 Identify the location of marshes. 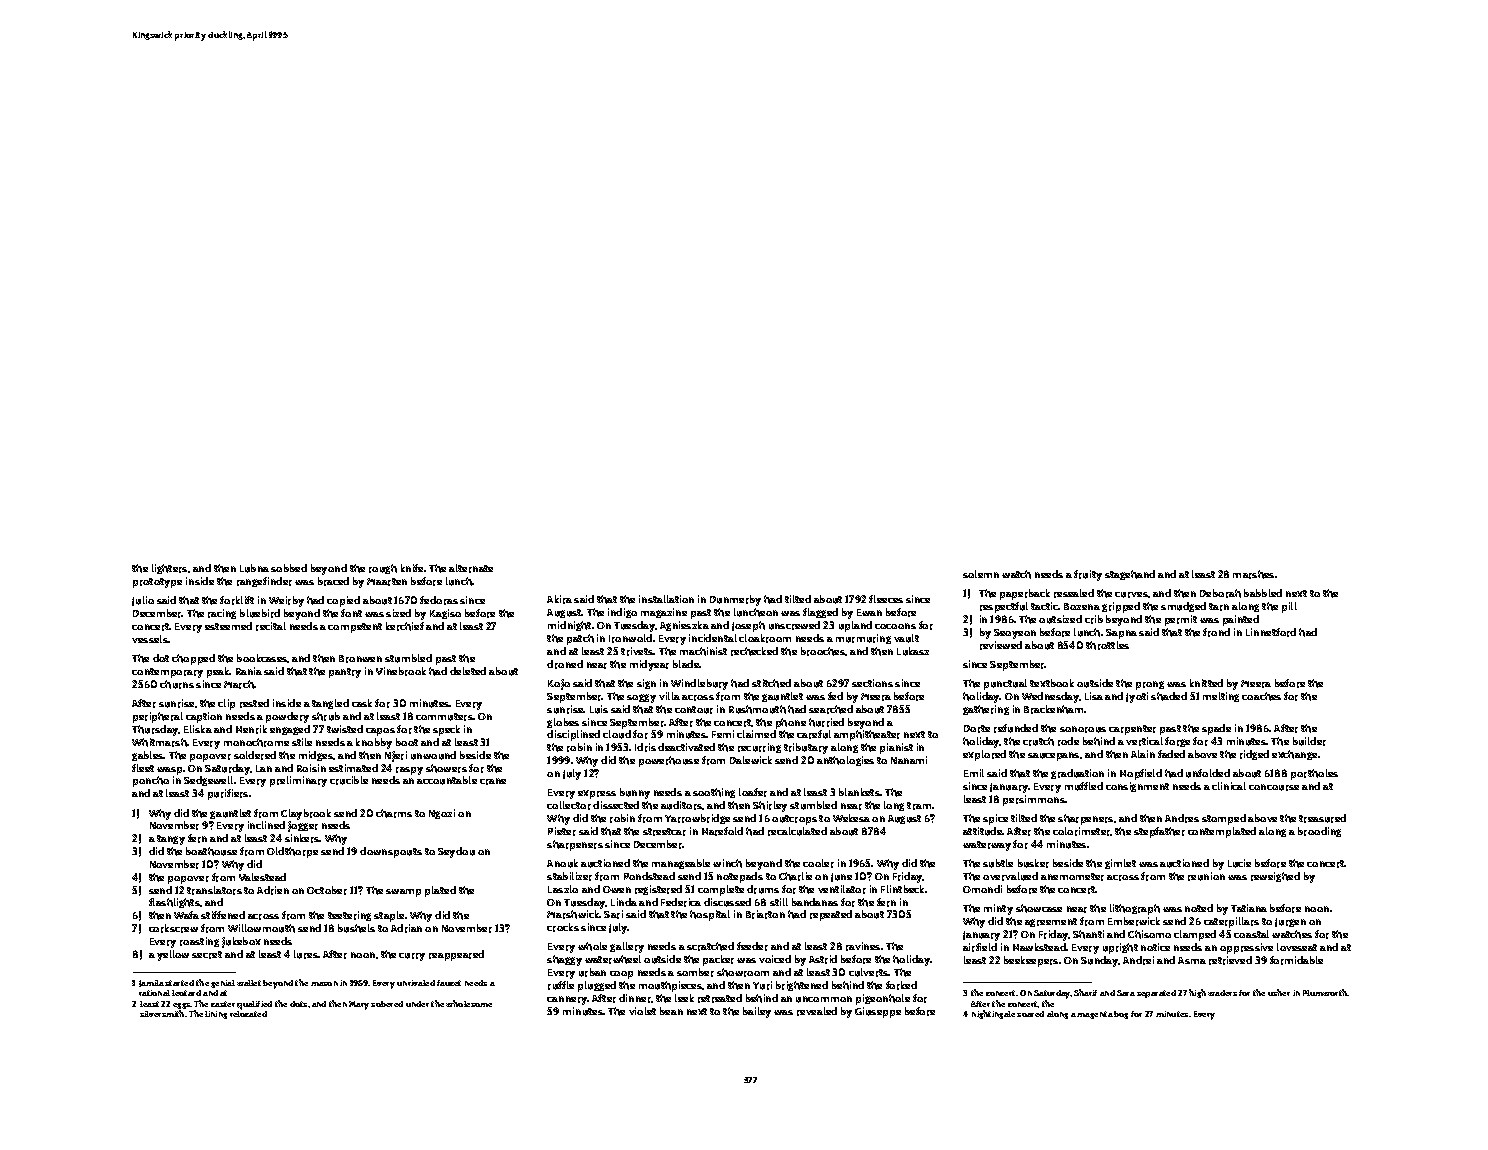
(1253, 574).
